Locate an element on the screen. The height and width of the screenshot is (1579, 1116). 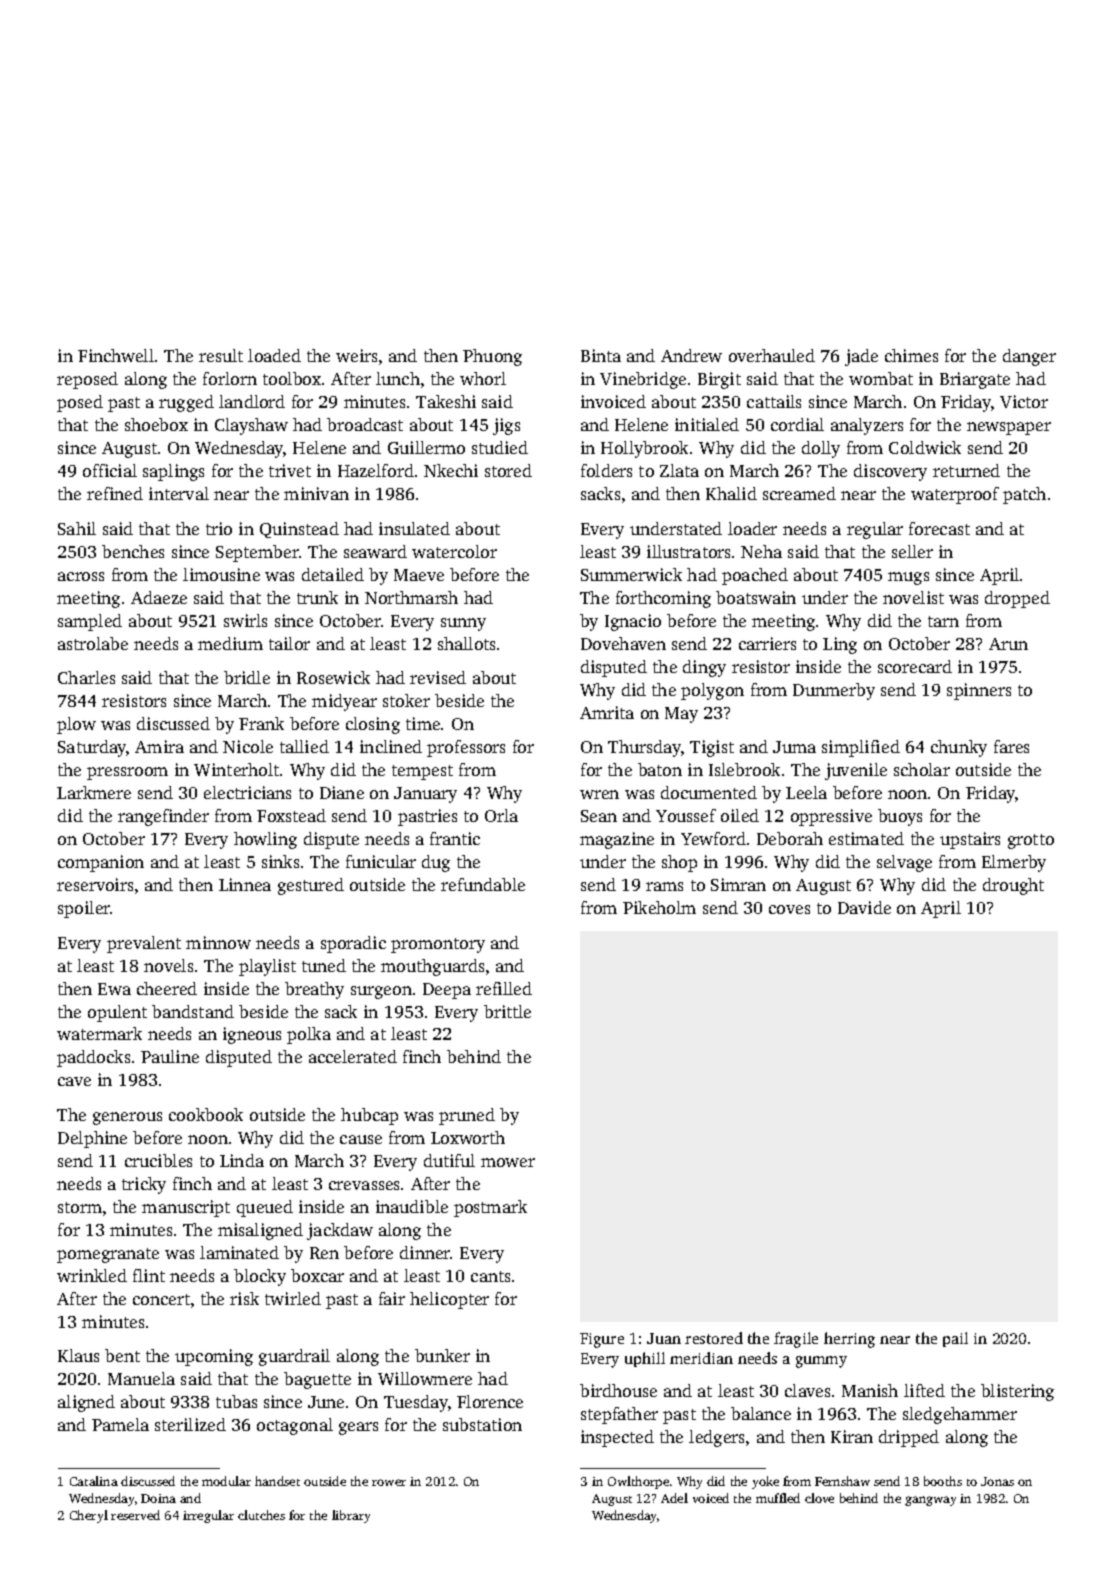
Charles is located at coordinates (86, 677).
